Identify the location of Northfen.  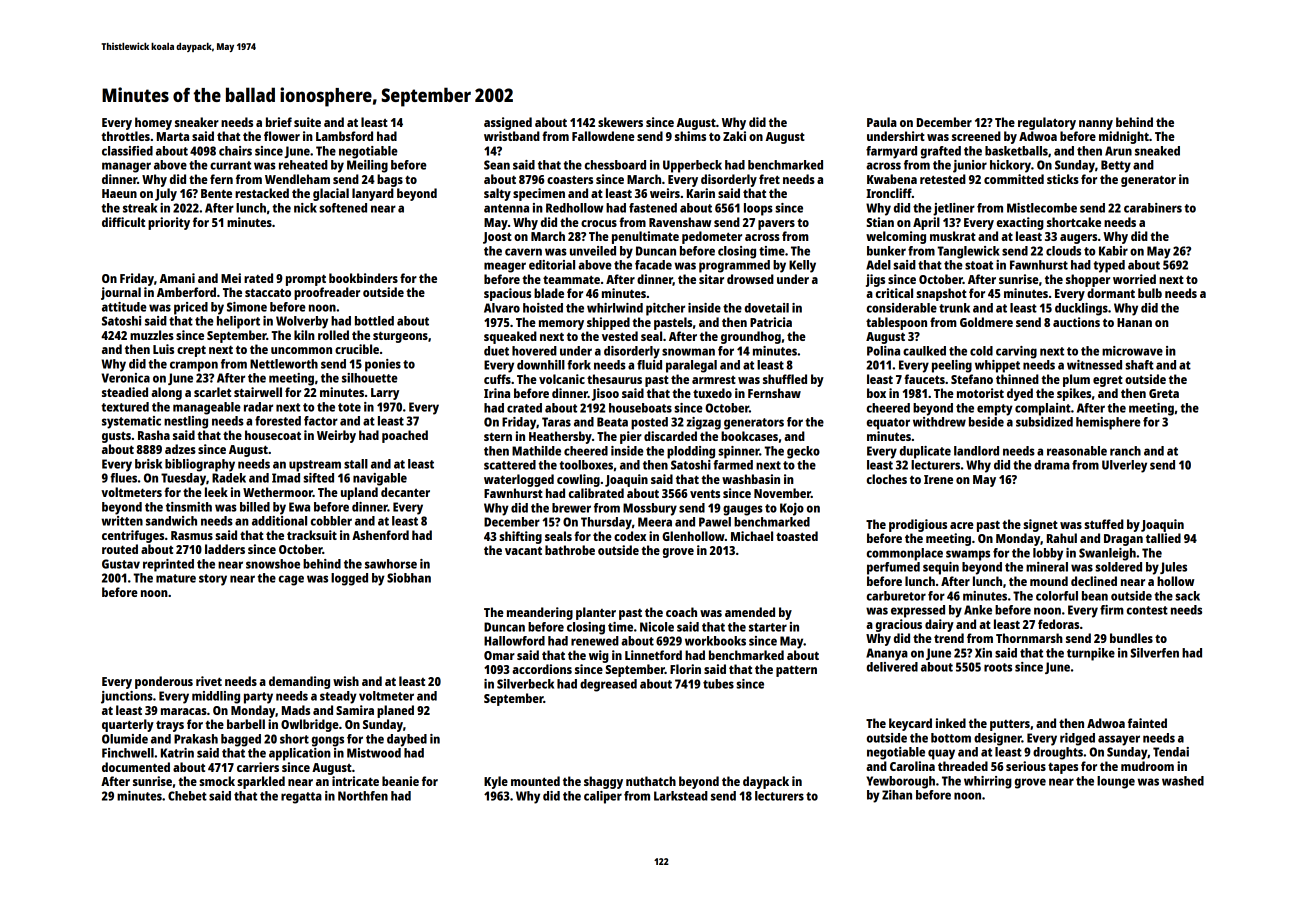
(363, 796).
